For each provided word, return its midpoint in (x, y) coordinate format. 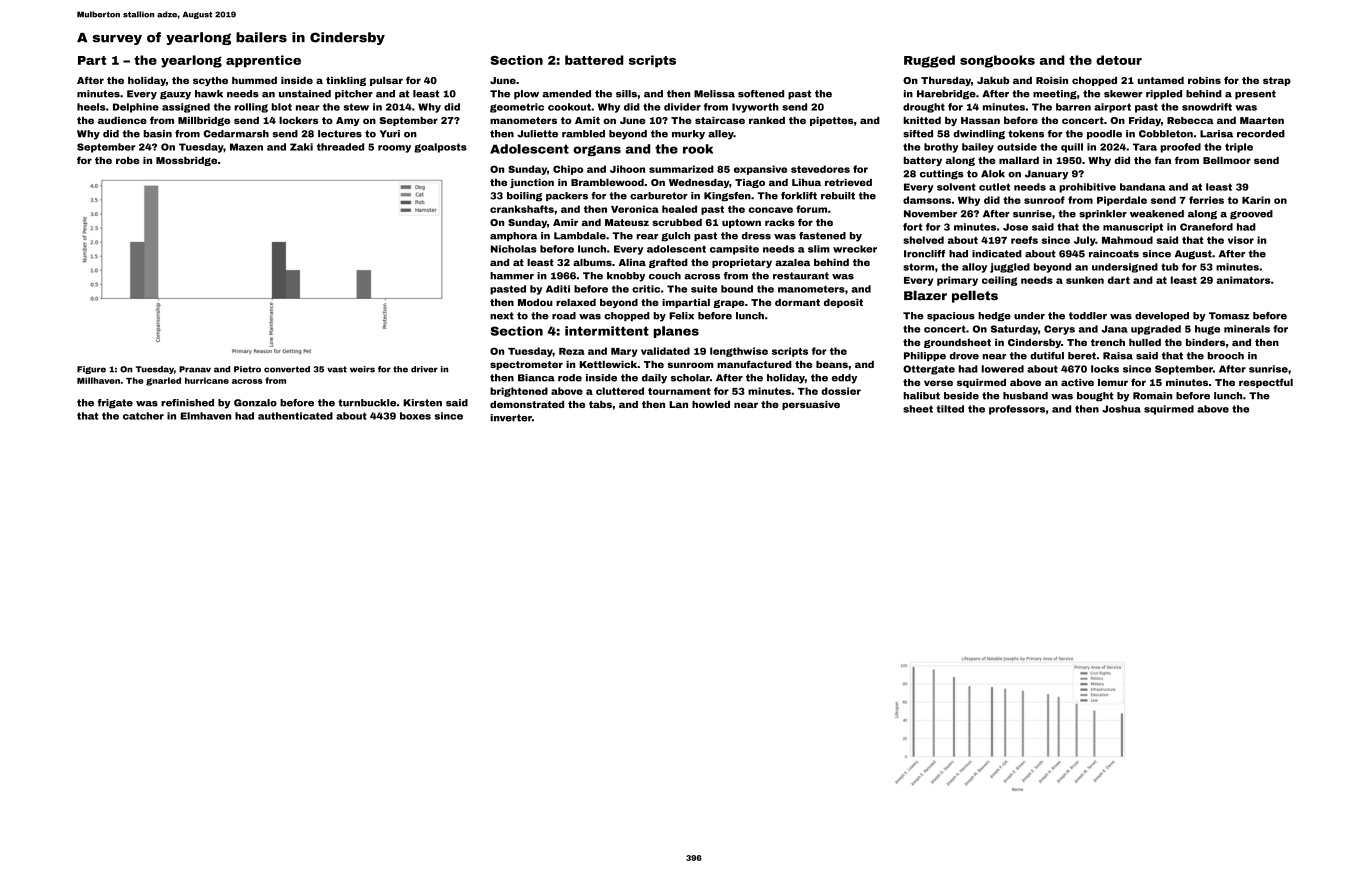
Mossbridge (186, 161)
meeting (1055, 94)
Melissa (714, 94)
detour (1119, 60)
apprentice (263, 61)
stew (356, 107)
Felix (681, 316)
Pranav (195, 369)
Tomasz (1229, 316)
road (564, 316)
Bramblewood (607, 182)
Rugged (929, 61)
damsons (927, 200)
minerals (1247, 329)
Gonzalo (255, 403)
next (502, 316)
